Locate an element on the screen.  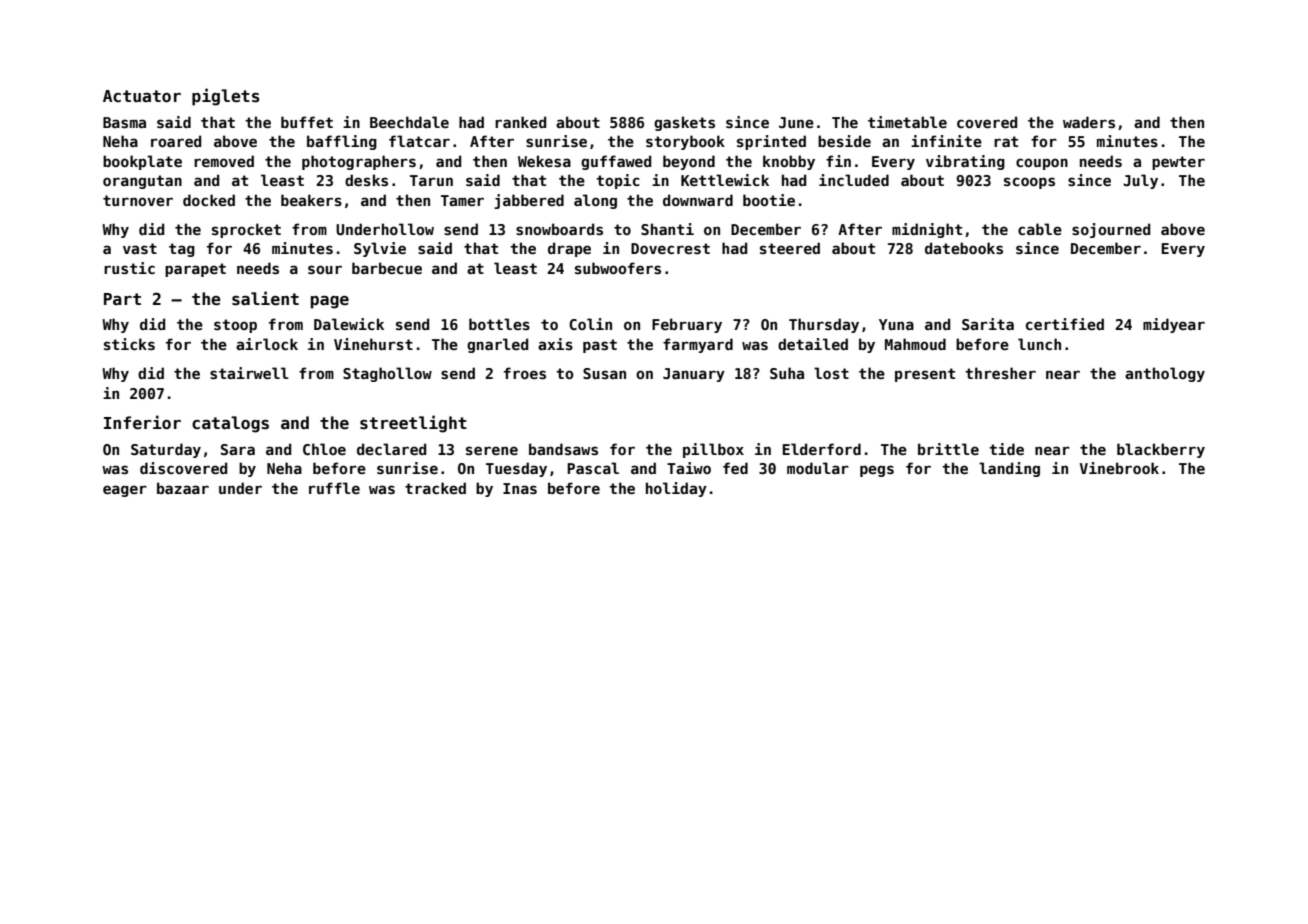
Kettlewick is located at coordinates (725, 180).
